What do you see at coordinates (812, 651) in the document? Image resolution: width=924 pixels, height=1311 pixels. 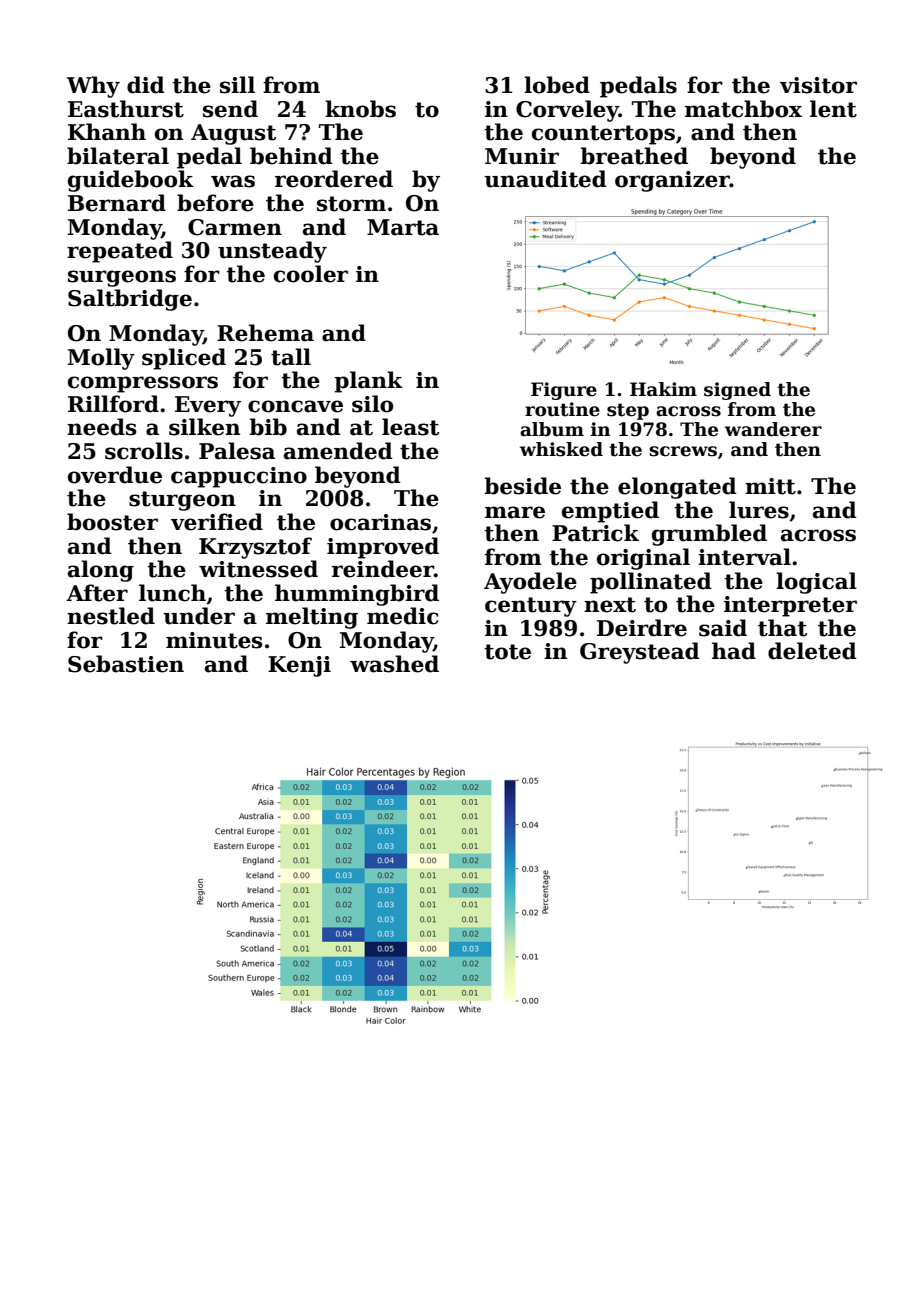 I see `deleted` at bounding box center [812, 651].
